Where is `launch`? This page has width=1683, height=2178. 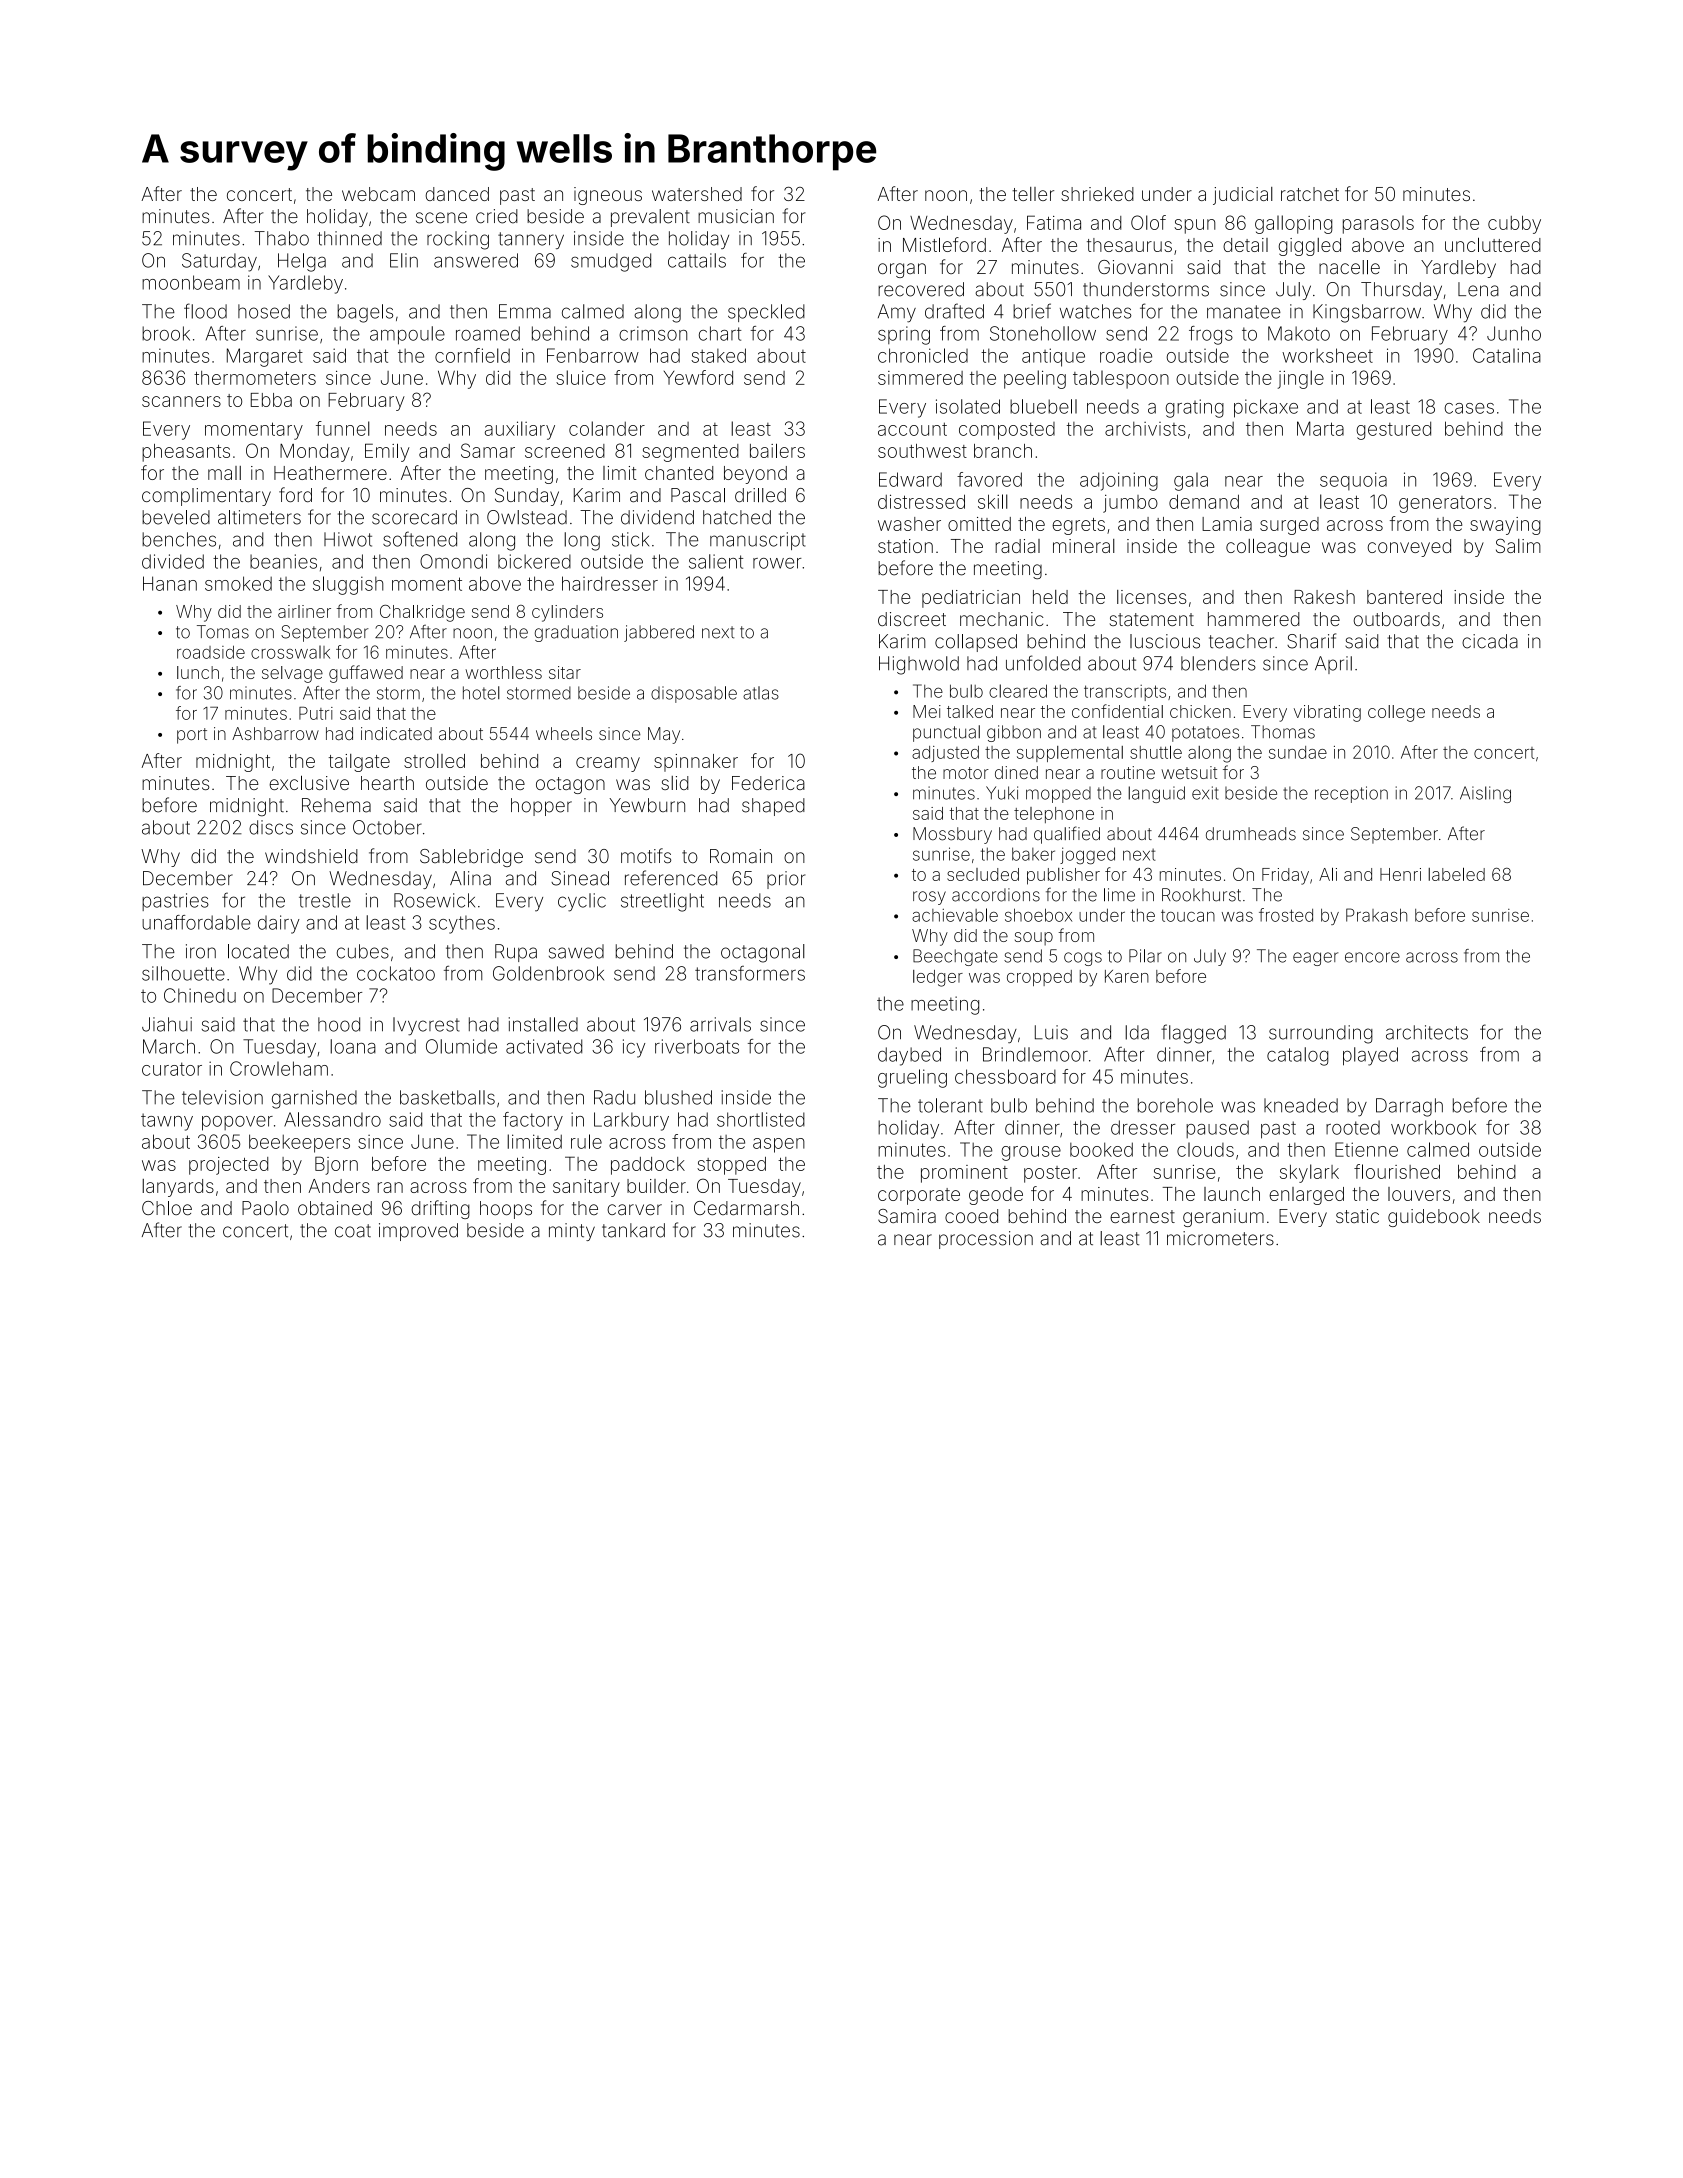 launch is located at coordinates (1232, 1194).
